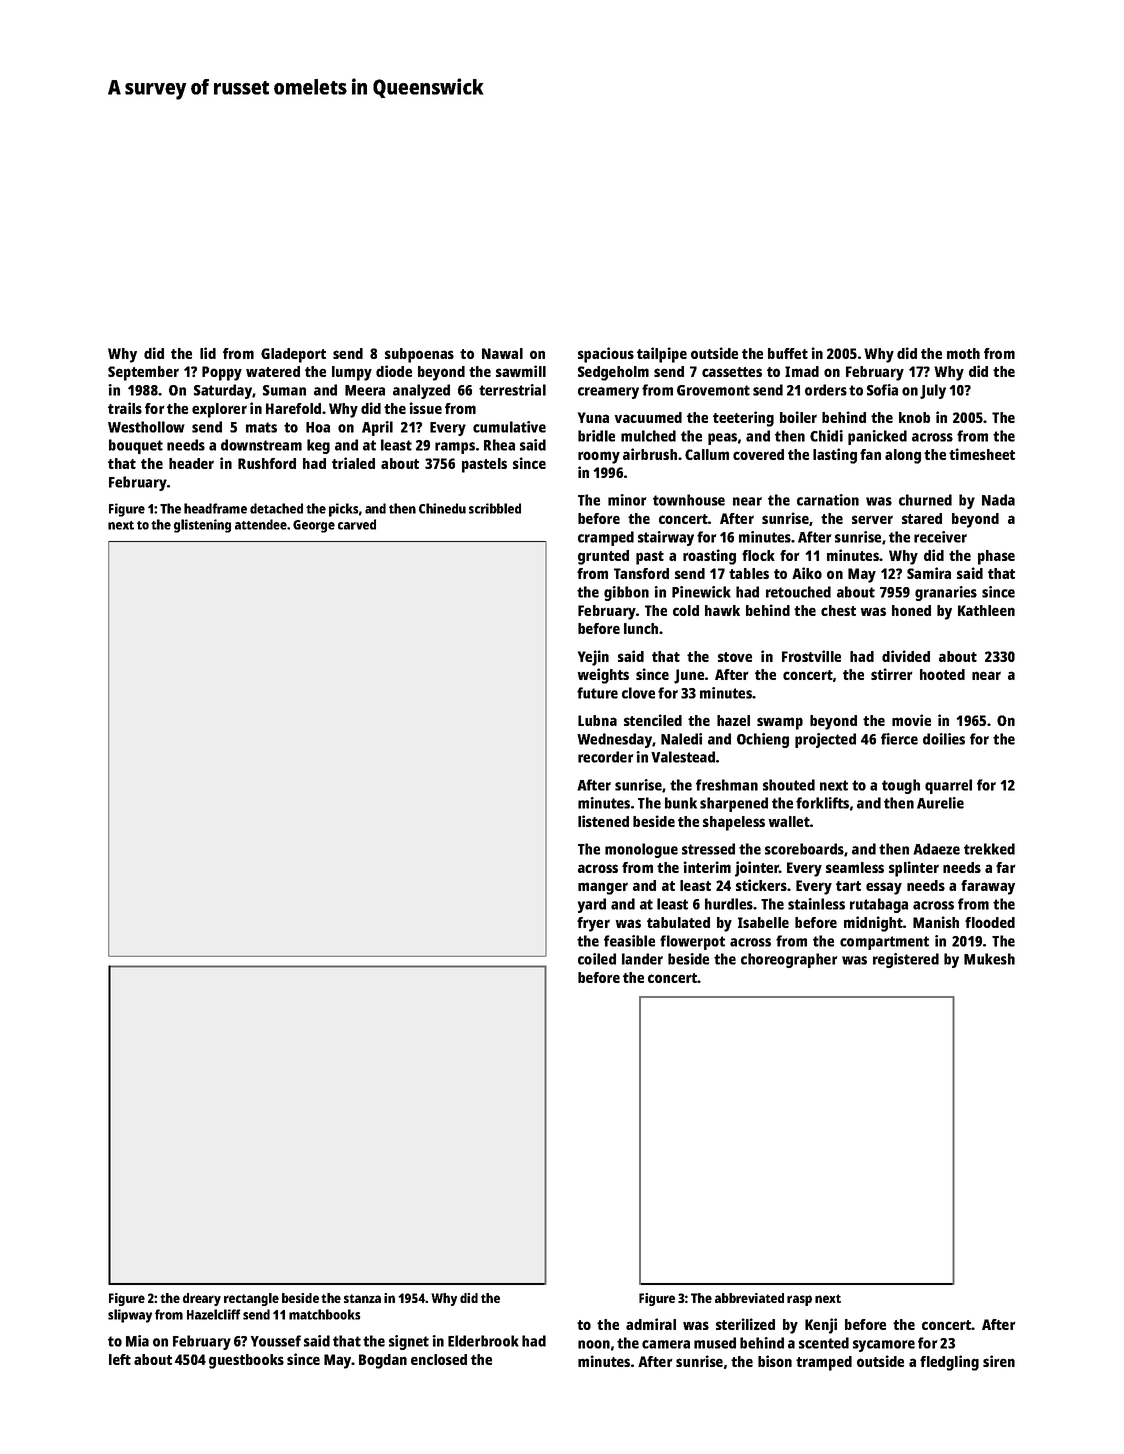 The width and height of the image is (1124, 1454). I want to click on choreographer, so click(789, 960).
